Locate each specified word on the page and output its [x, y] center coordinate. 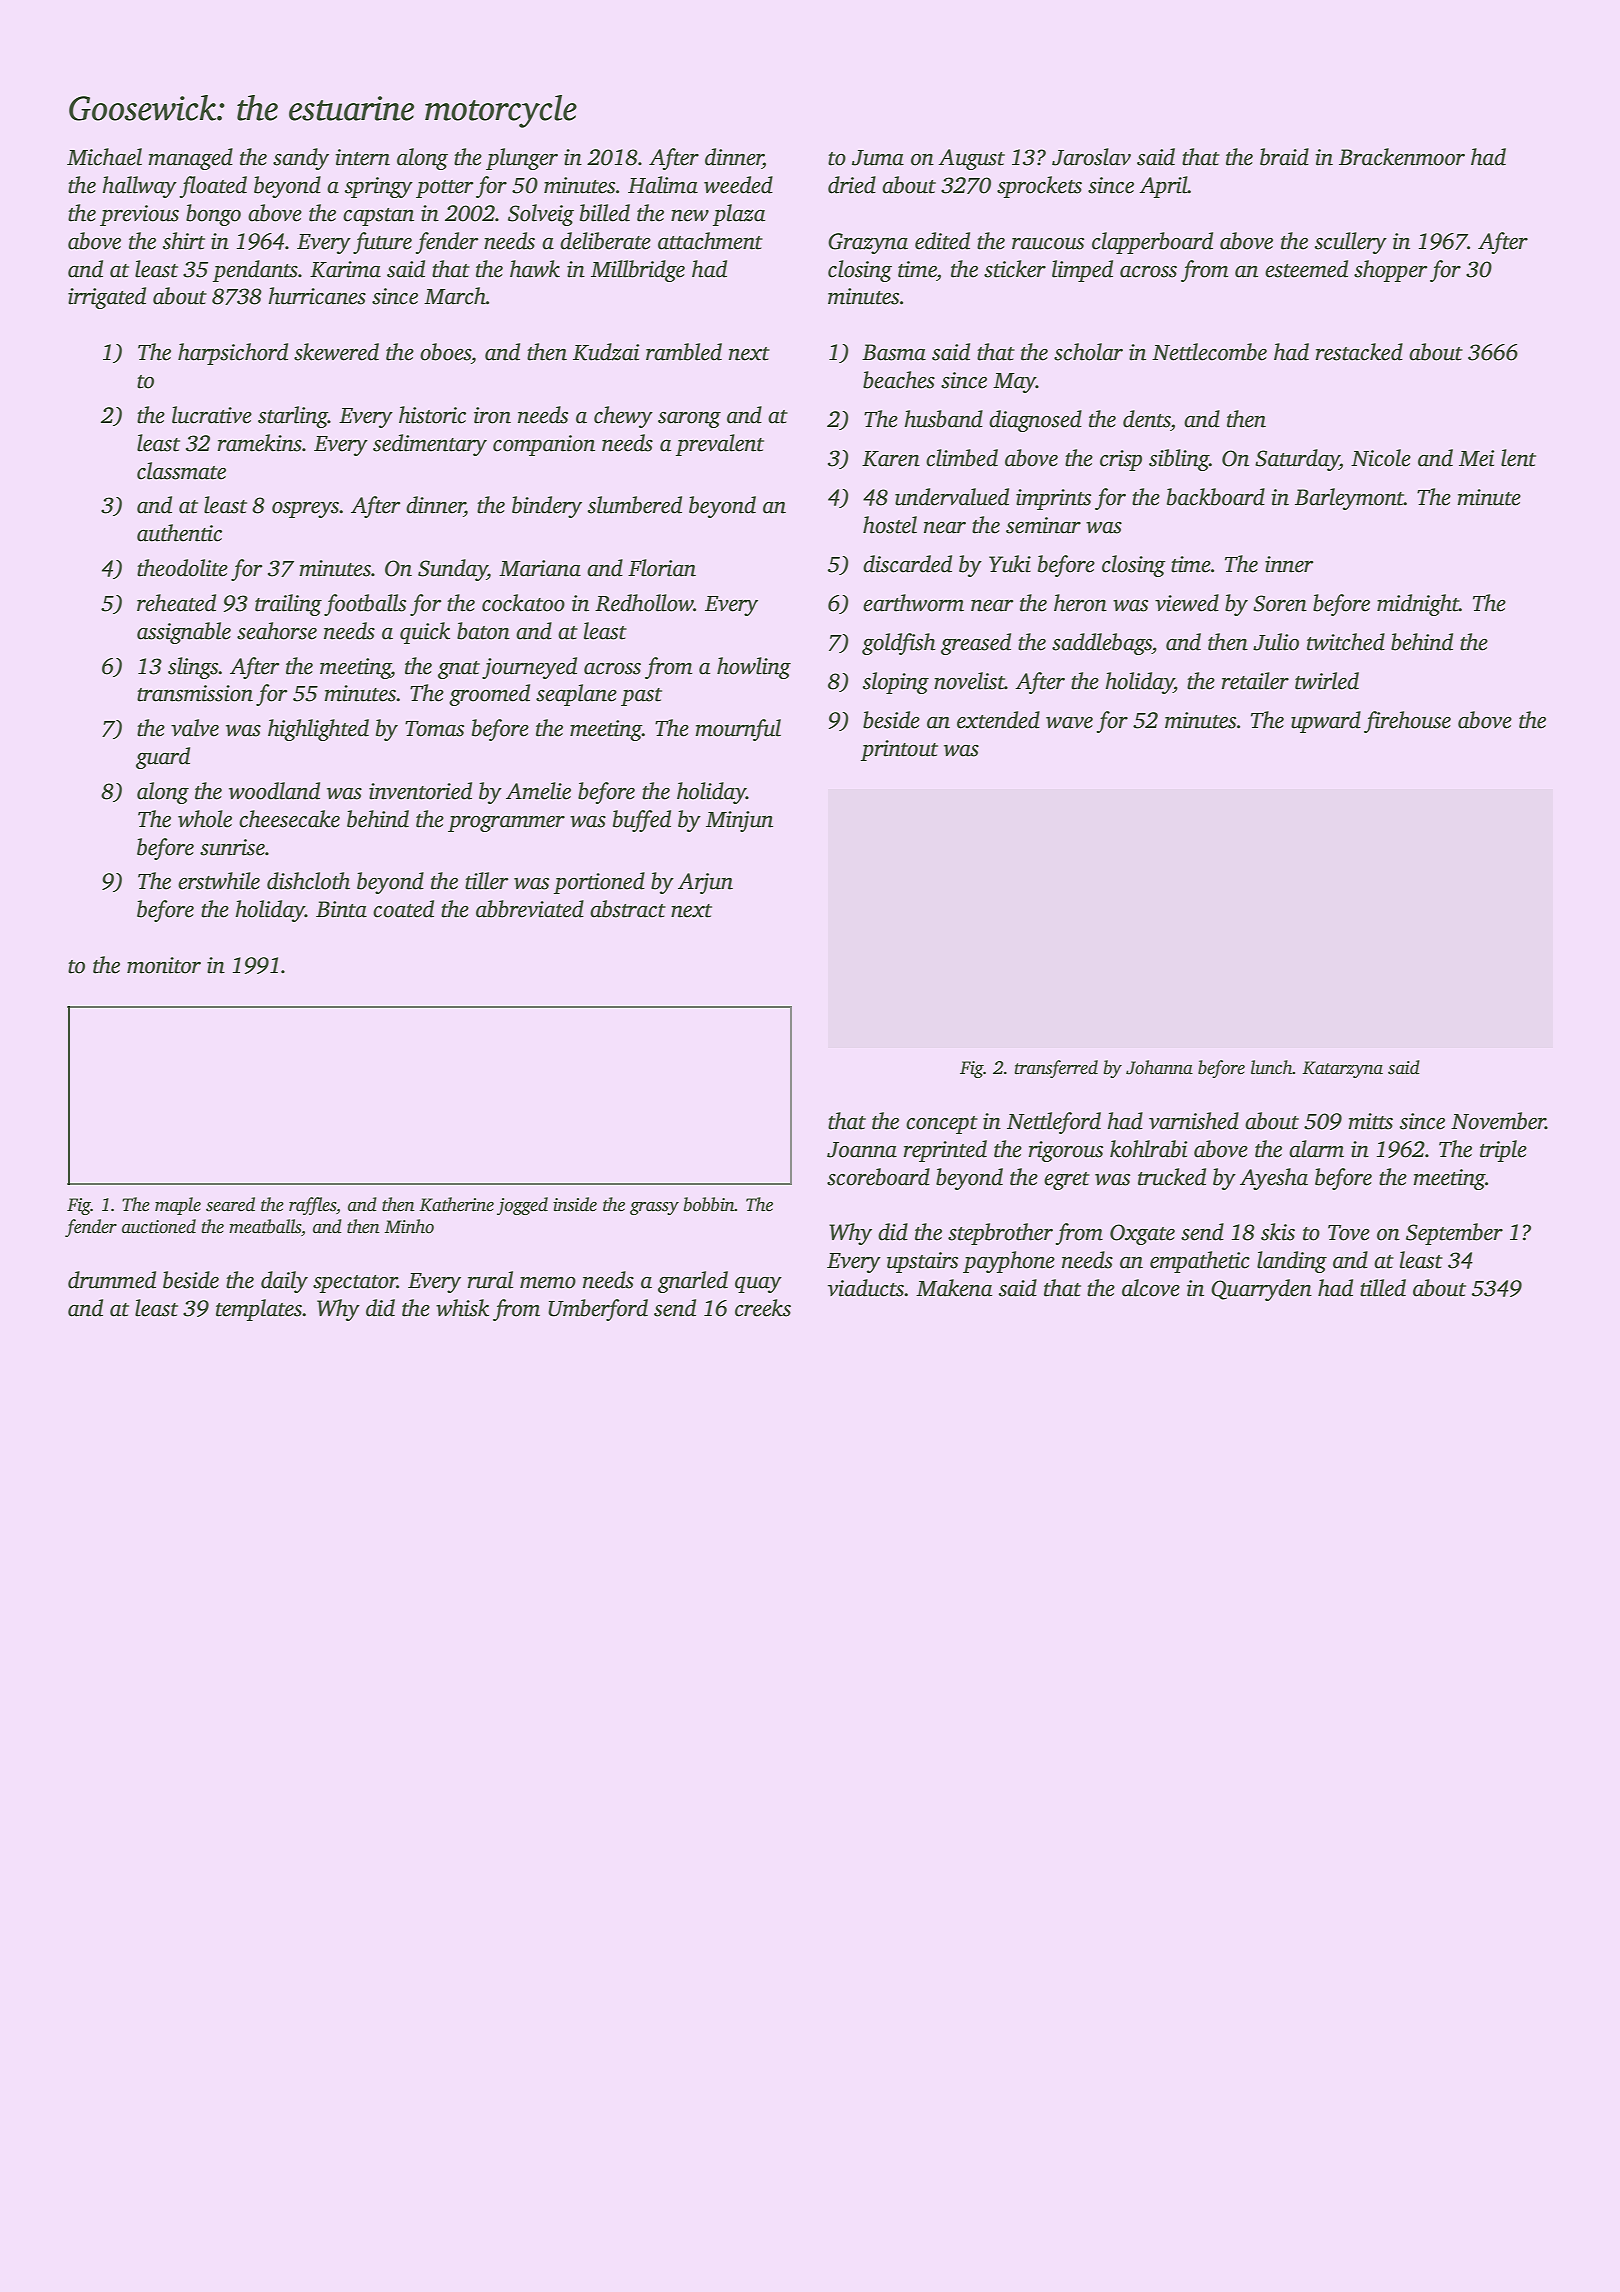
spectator [355, 1284]
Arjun [705, 883]
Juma [878, 158]
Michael [104, 157]
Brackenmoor [1402, 157]
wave [1069, 723]
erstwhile [219, 881]
